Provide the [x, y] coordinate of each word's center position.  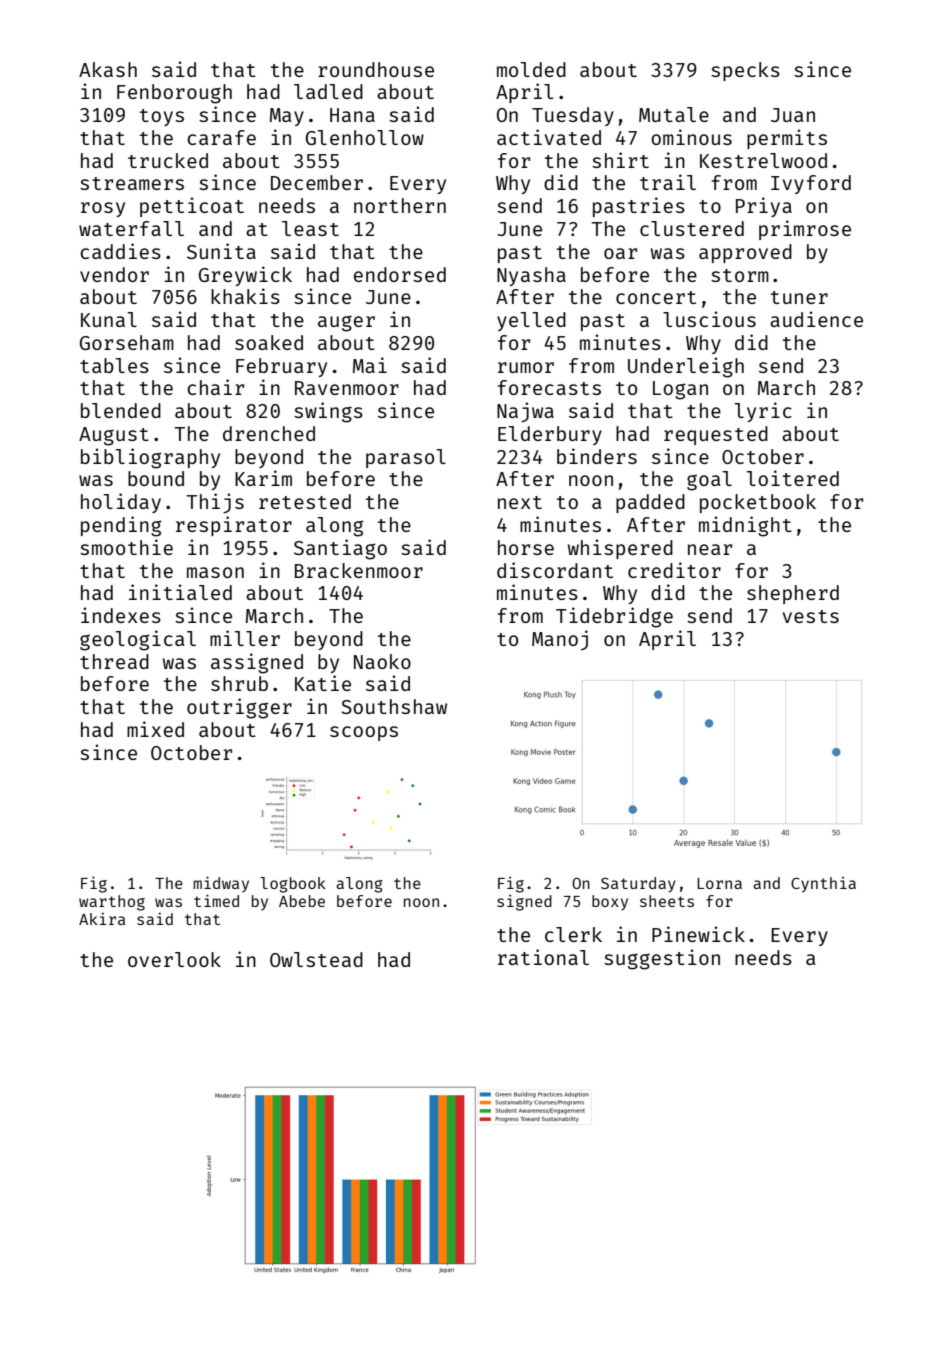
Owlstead [316, 959]
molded [531, 69]
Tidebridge [614, 617]
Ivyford [811, 184]
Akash [108, 69]
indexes [121, 615]
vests [811, 616]
